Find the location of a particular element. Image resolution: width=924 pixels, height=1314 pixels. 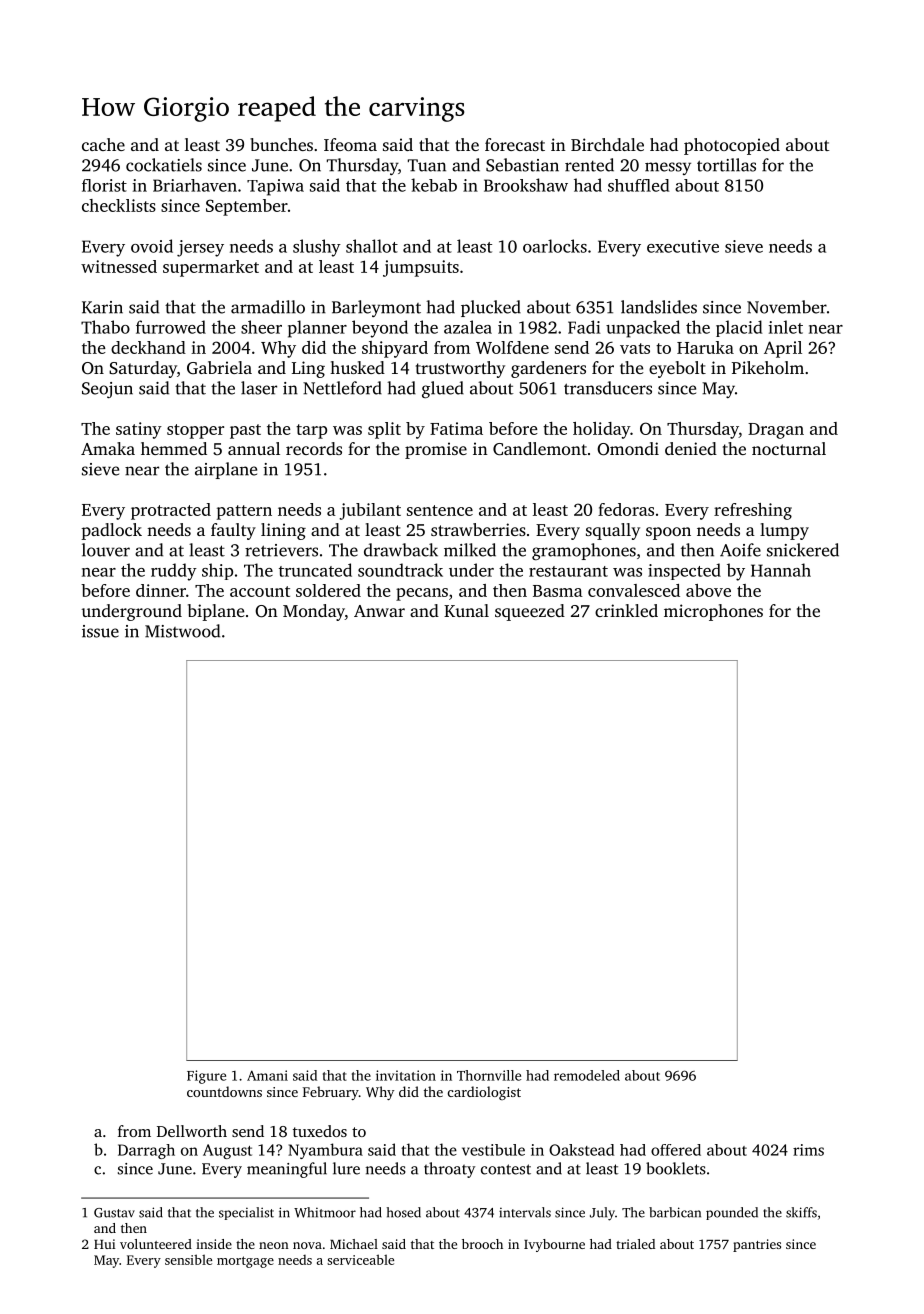

Ifeoma is located at coordinates (350, 144).
